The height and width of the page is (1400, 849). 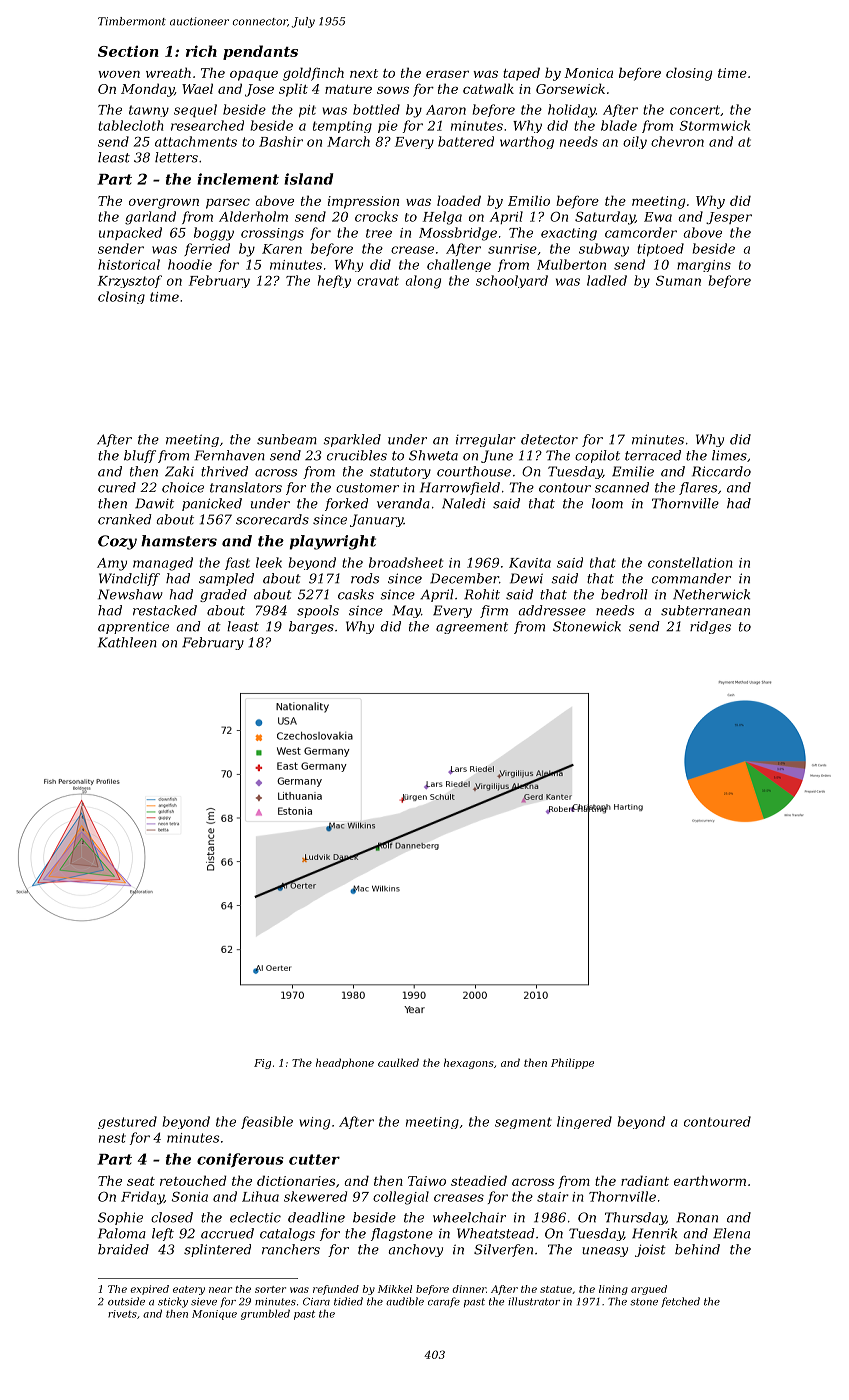 What do you see at coordinates (179, 471) in the page?
I see `Zaki` at bounding box center [179, 471].
